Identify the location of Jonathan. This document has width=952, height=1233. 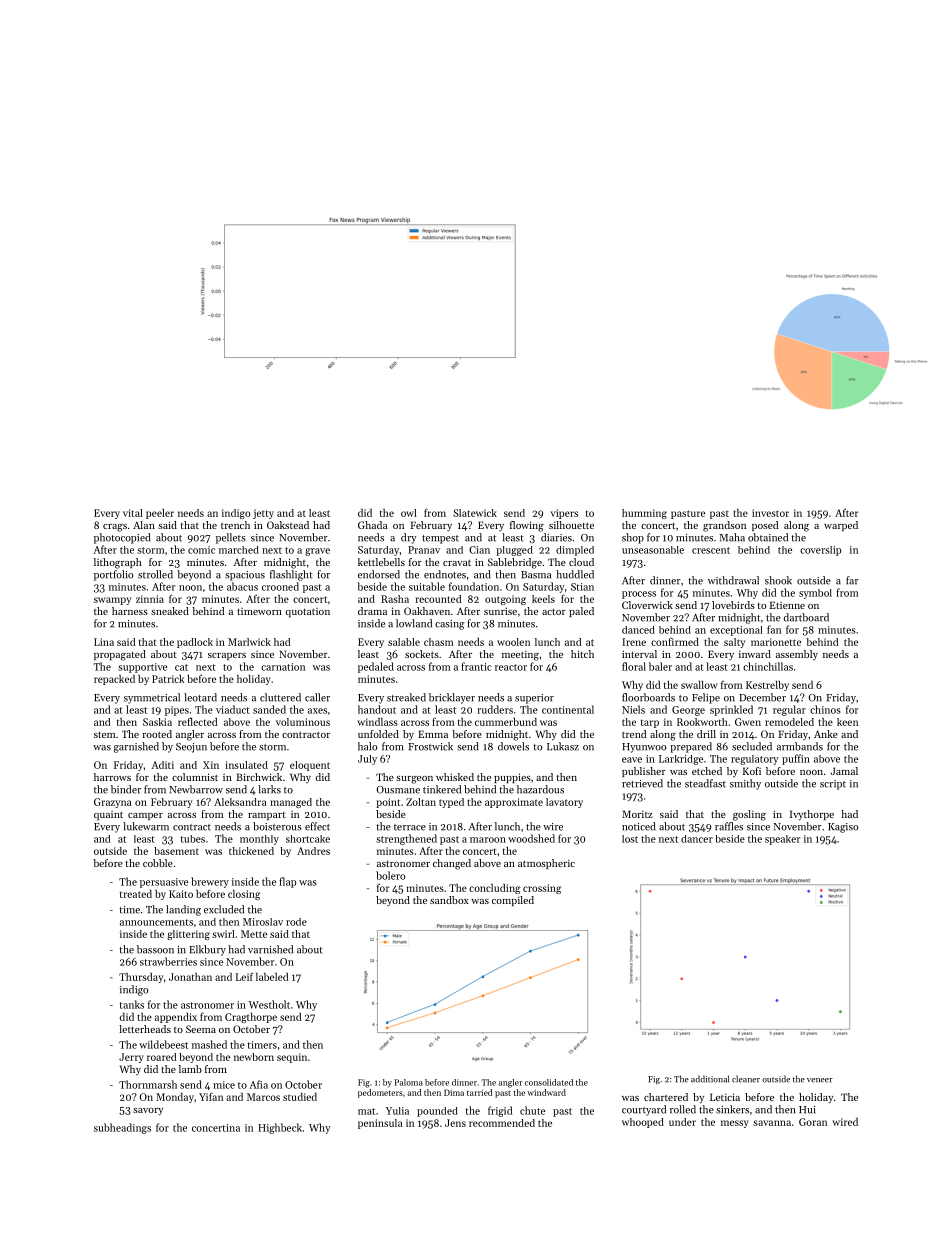
(190, 977).
